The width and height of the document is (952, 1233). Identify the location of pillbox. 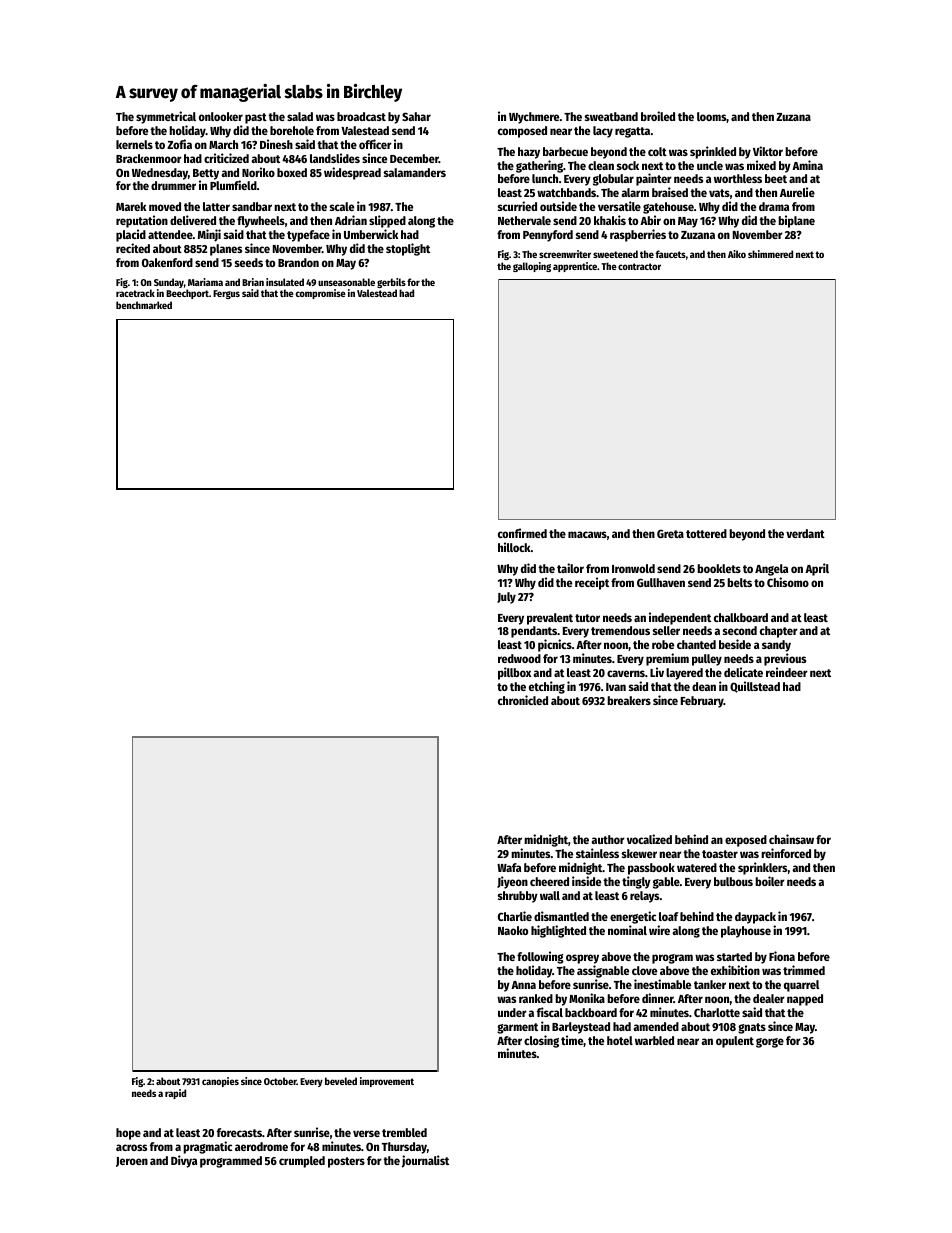
(514, 673).
